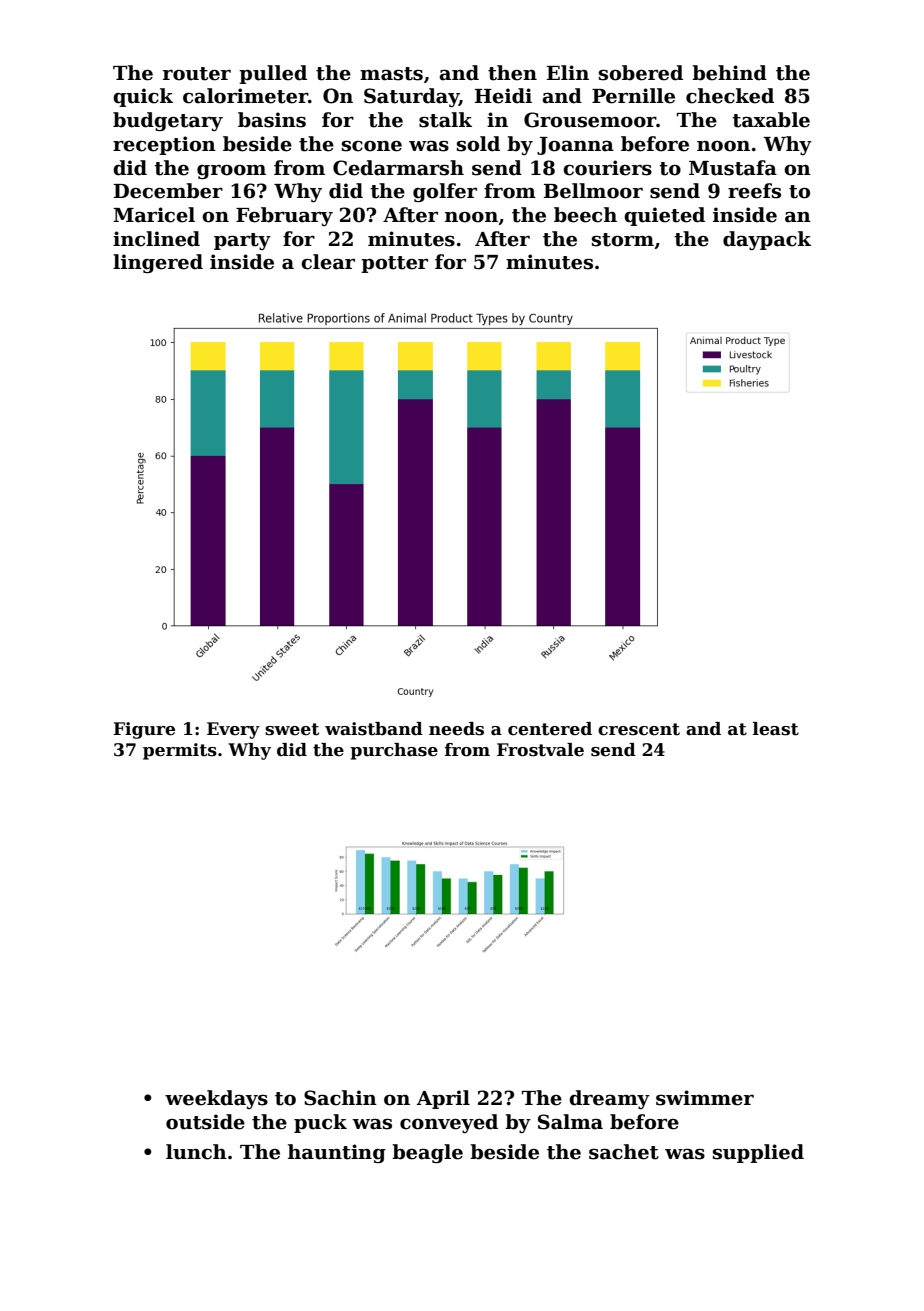  I want to click on daypack, so click(767, 240).
